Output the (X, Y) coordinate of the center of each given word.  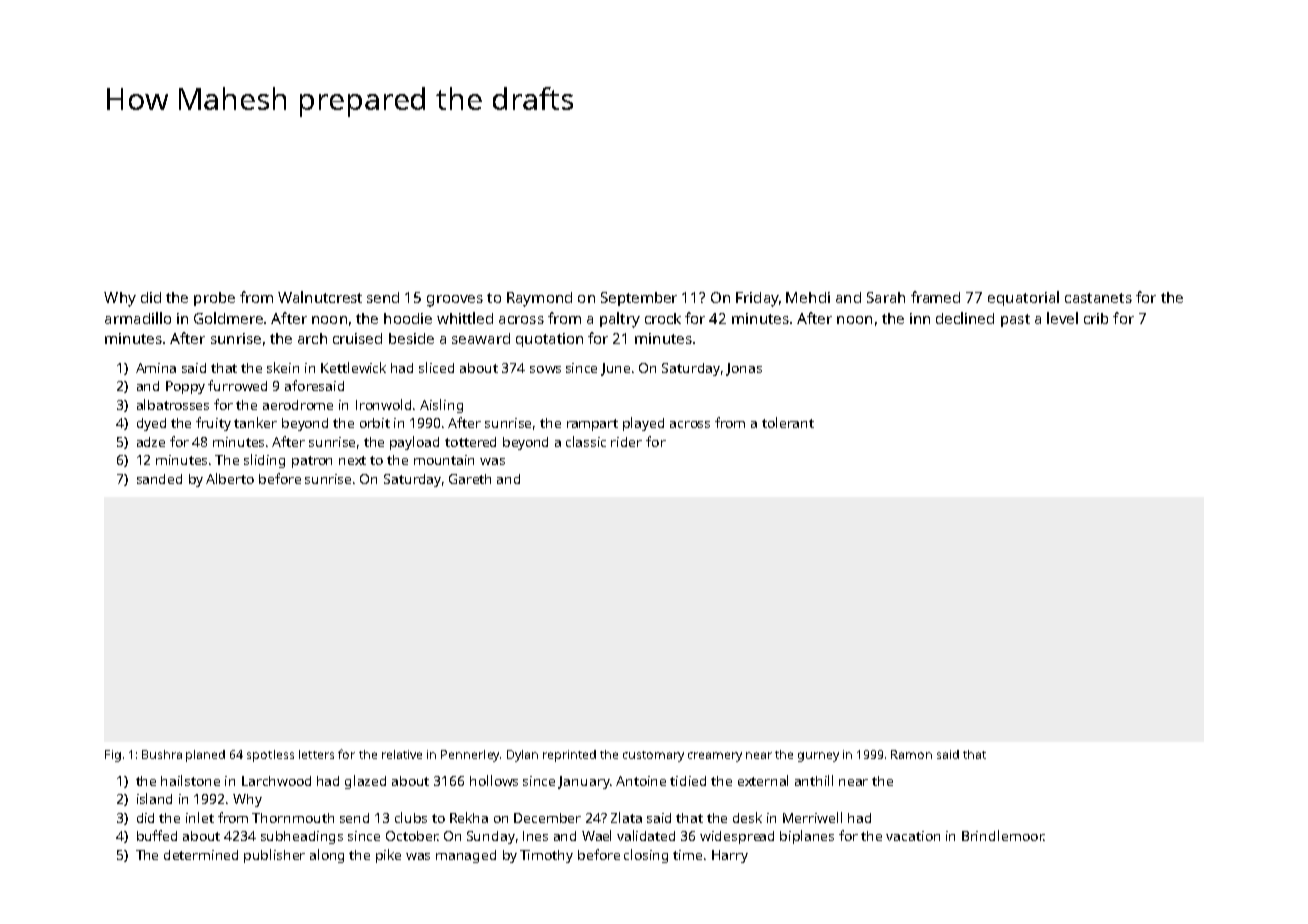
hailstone (190, 780)
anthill (814, 780)
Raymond (539, 299)
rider (626, 442)
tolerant (788, 422)
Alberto (230, 478)
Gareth (470, 479)
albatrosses (173, 404)
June (615, 369)
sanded (159, 479)
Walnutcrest (320, 297)
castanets (1098, 298)
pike (388, 856)
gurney (818, 757)
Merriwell (812, 817)
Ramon (911, 754)
